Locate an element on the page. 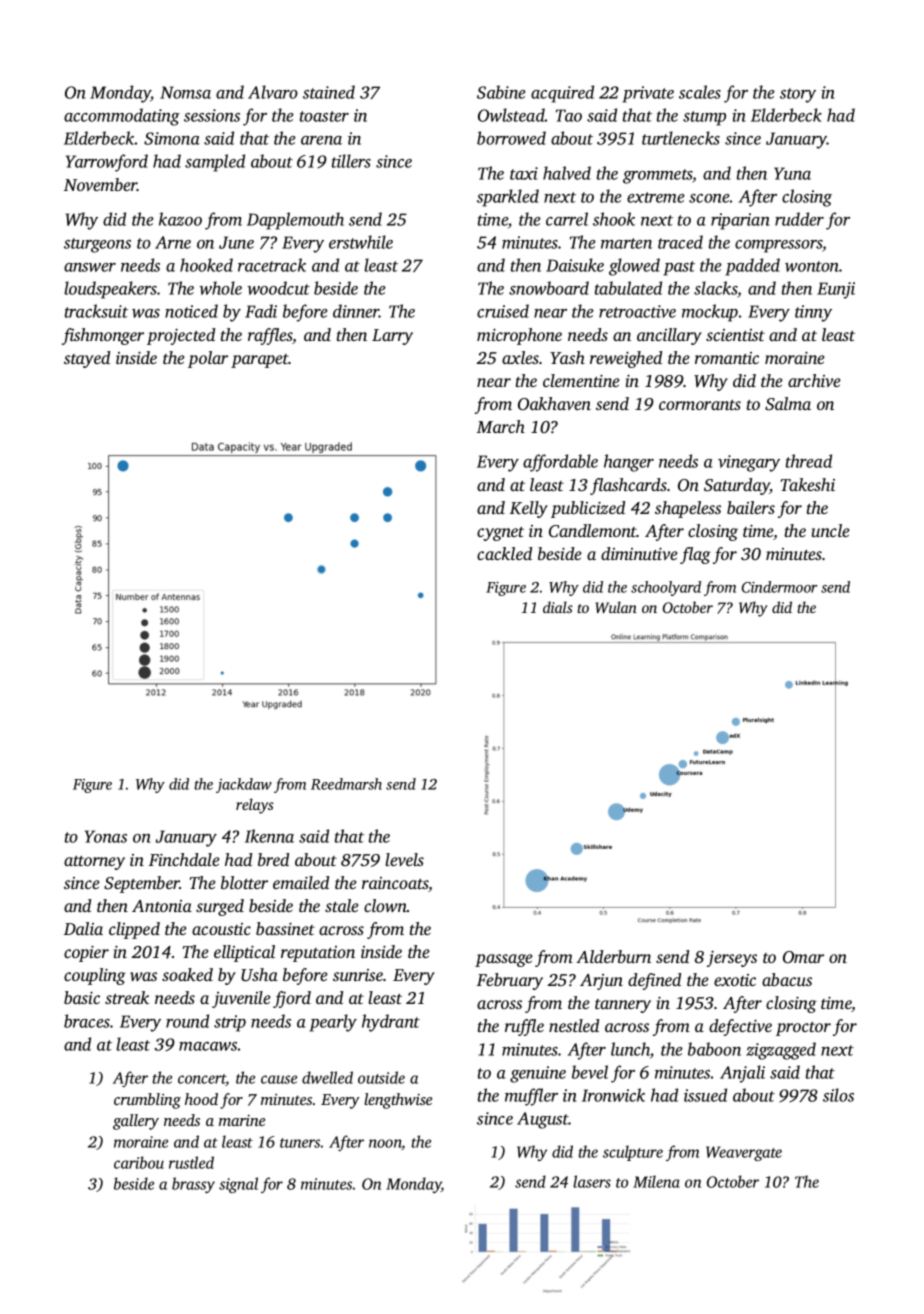  jackdaw is located at coordinates (244, 785).
